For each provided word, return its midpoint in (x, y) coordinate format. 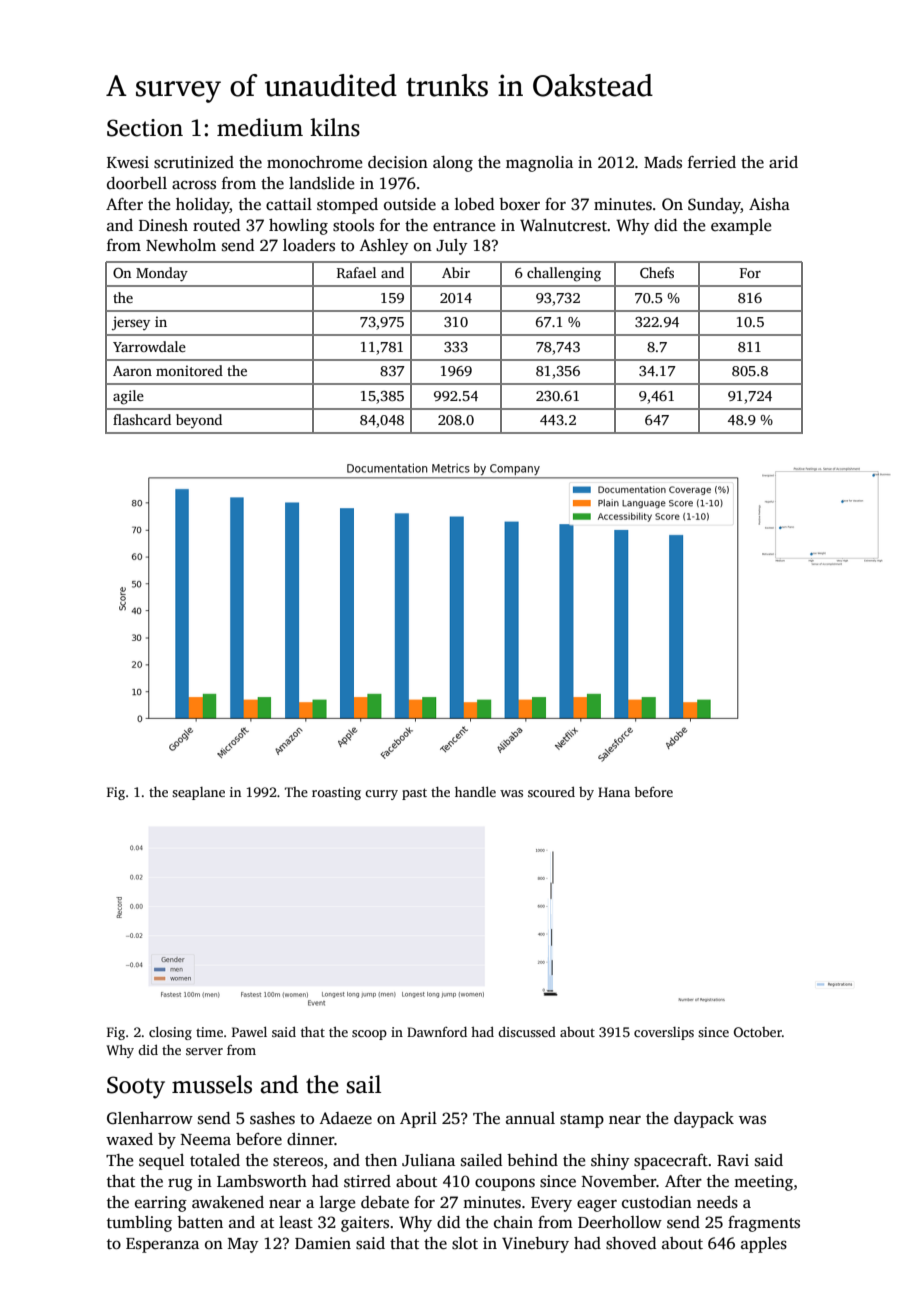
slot (465, 1243)
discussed (527, 1031)
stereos (298, 1161)
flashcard (142, 419)
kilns (335, 127)
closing (170, 1033)
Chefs (657, 272)
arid (783, 162)
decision (398, 162)
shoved (631, 1243)
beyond (199, 421)
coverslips (664, 1033)
